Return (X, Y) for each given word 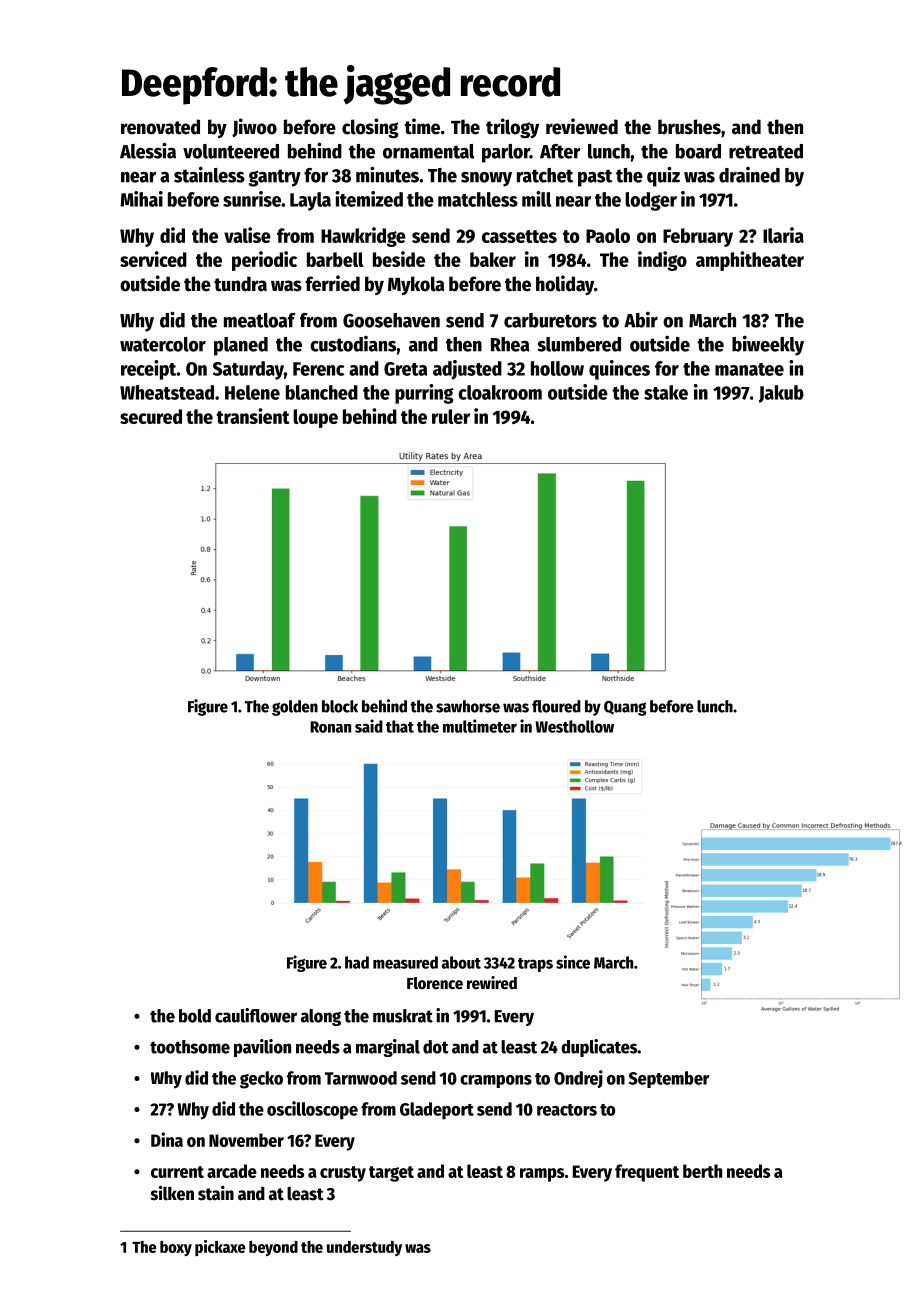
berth (702, 1171)
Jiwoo (254, 127)
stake (666, 392)
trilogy (512, 128)
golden (295, 708)
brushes (689, 127)
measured (405, 962)
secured (151, 416)
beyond (273, 1248)
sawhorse (468, 706)
